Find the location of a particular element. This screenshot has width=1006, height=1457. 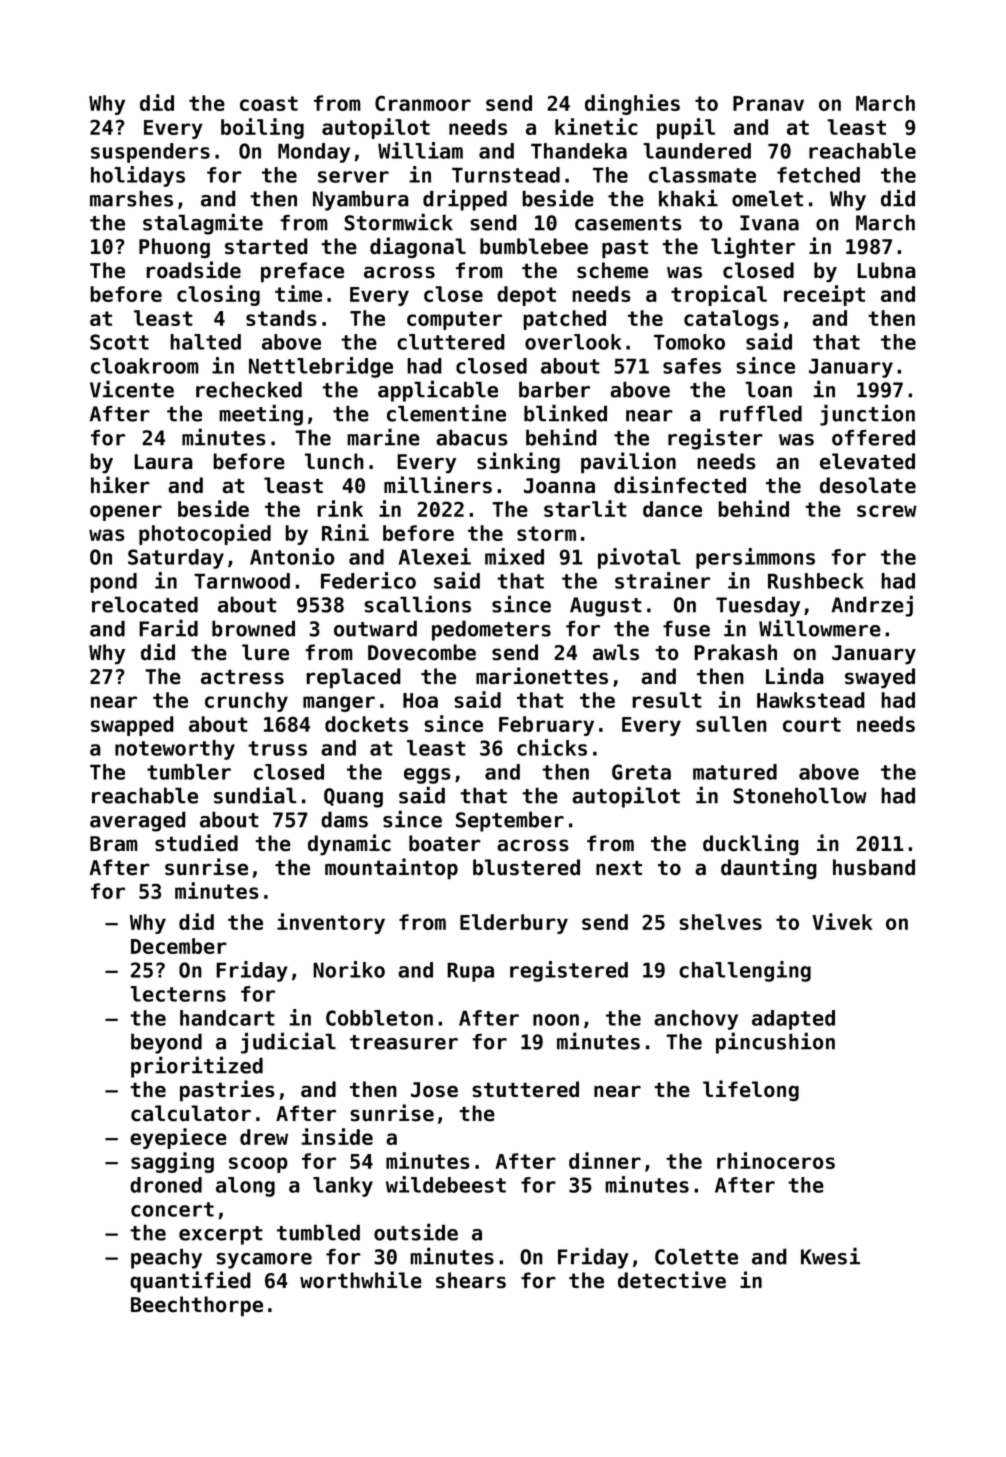

cluttered is located at coordinates (451, 342).
